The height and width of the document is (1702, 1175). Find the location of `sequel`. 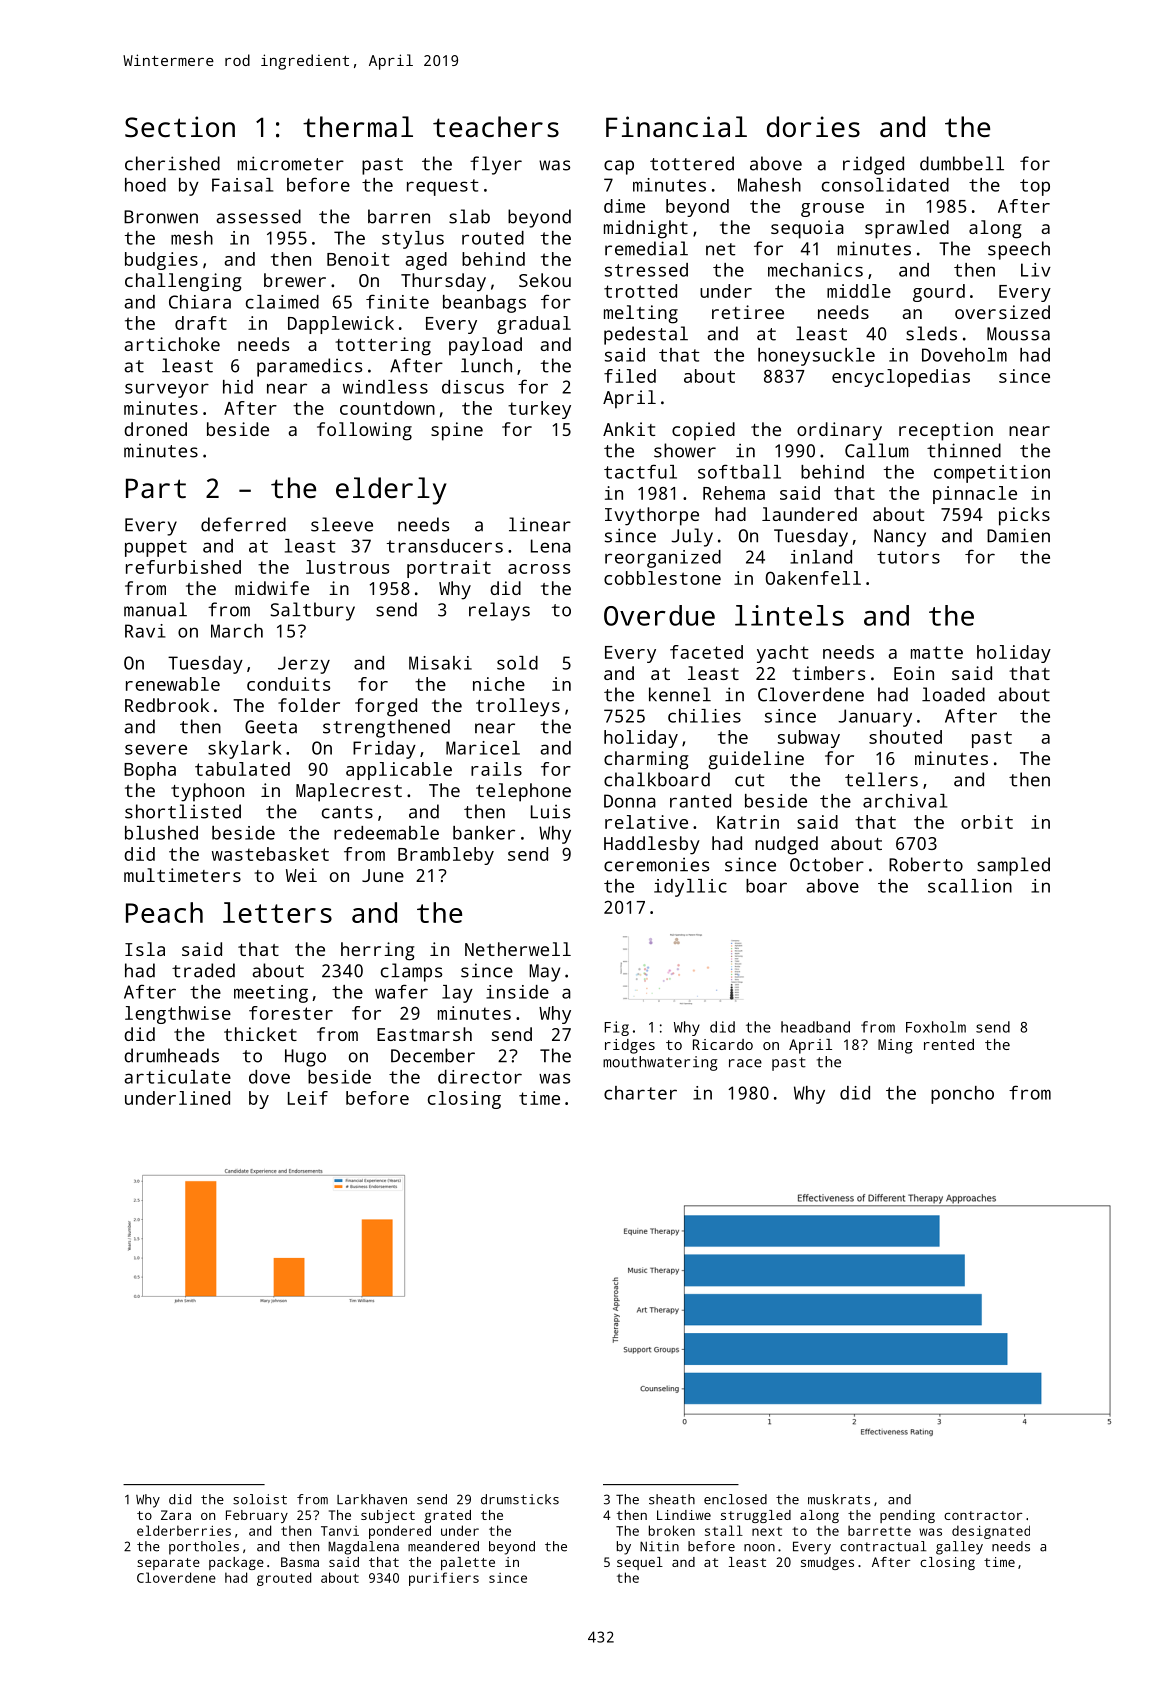

sequel is located at coordinates (640, 1563).
